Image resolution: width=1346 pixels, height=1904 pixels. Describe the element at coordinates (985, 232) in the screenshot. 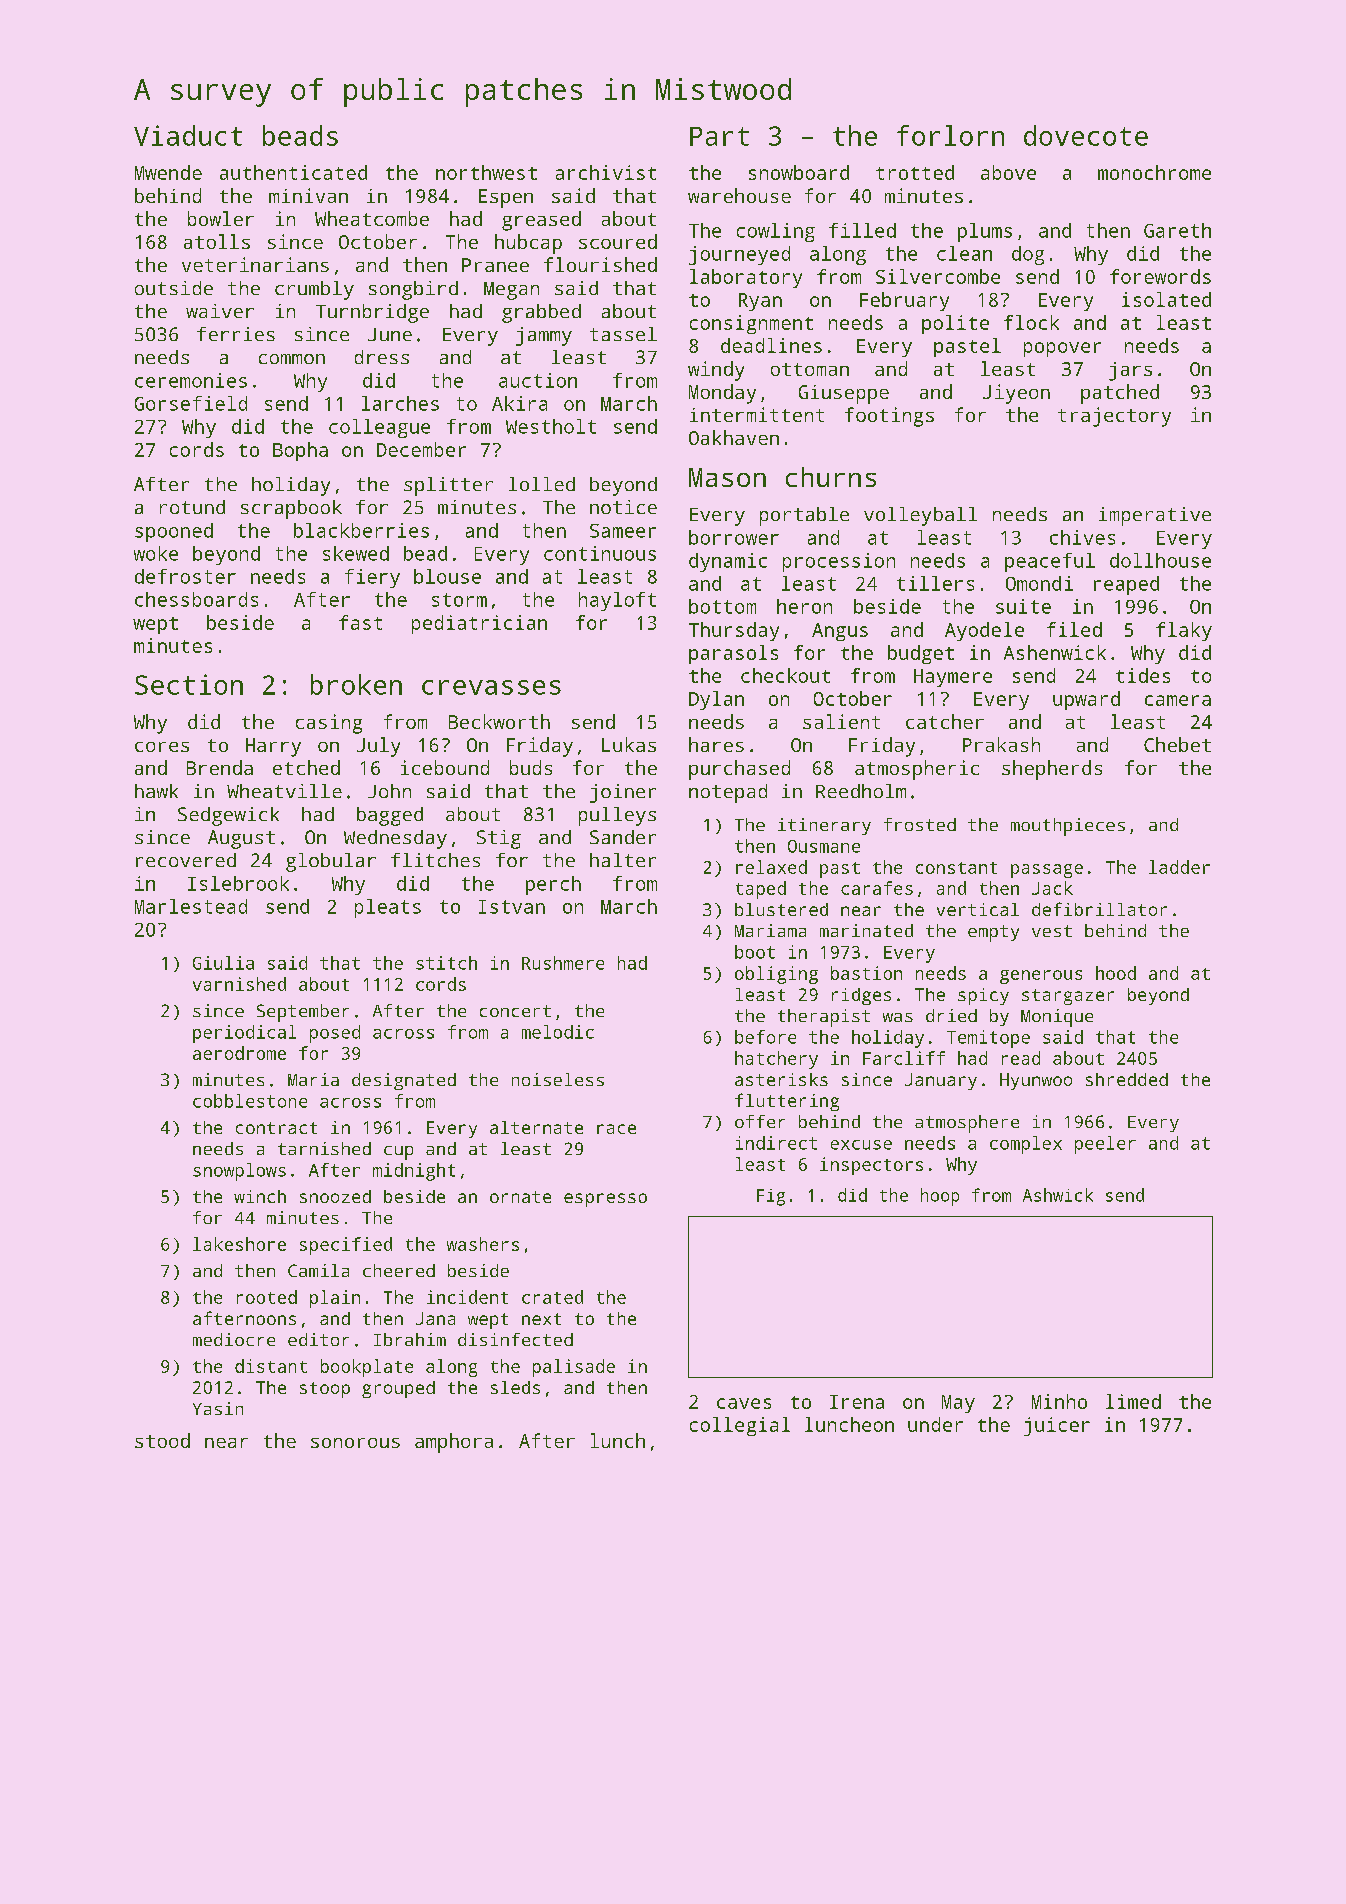

I see `plums` at that location.
